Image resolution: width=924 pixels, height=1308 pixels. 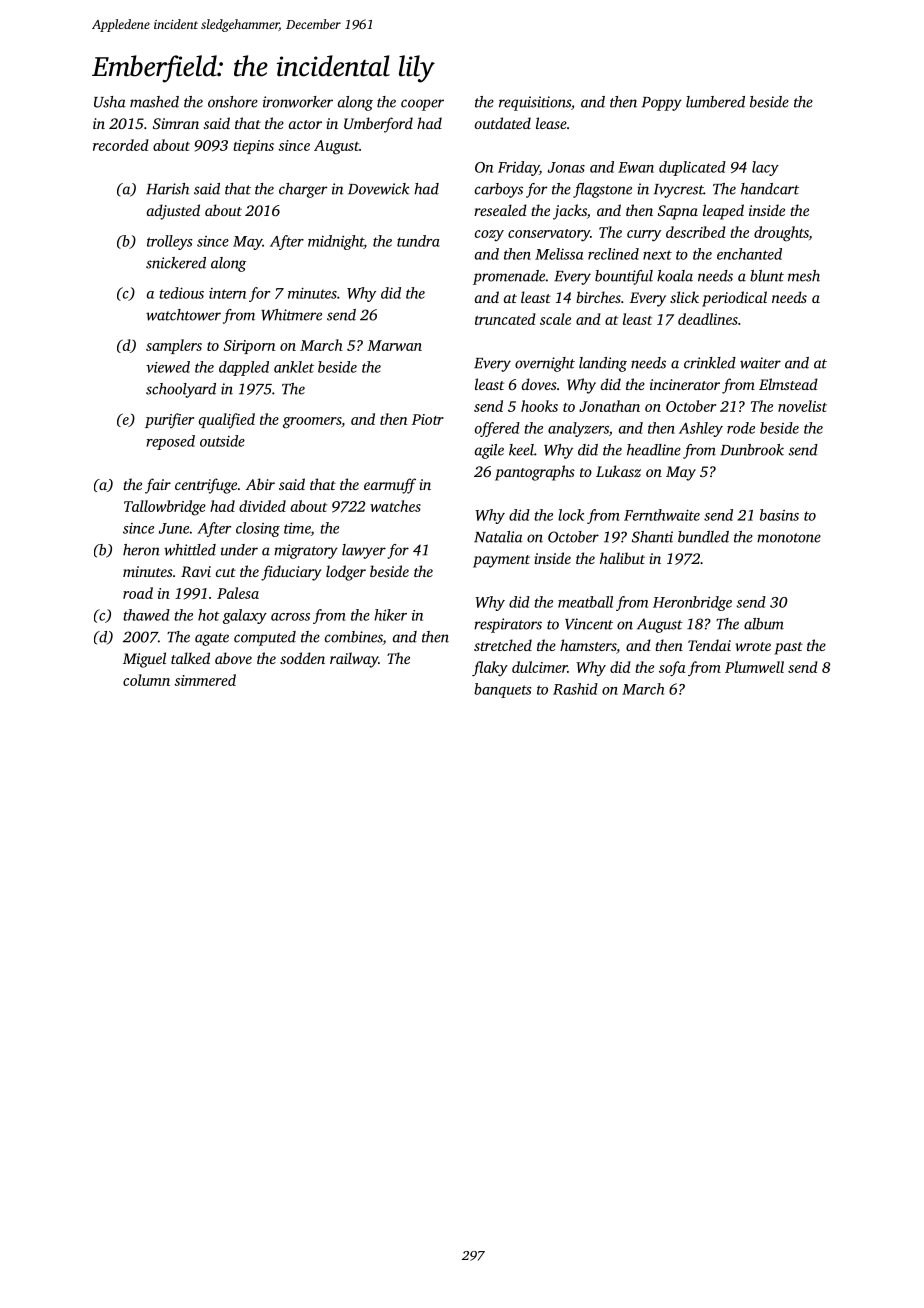 What do you see at coordinates (303, 190) in the page?
I see `charger` at bounding box center [303, 190].
